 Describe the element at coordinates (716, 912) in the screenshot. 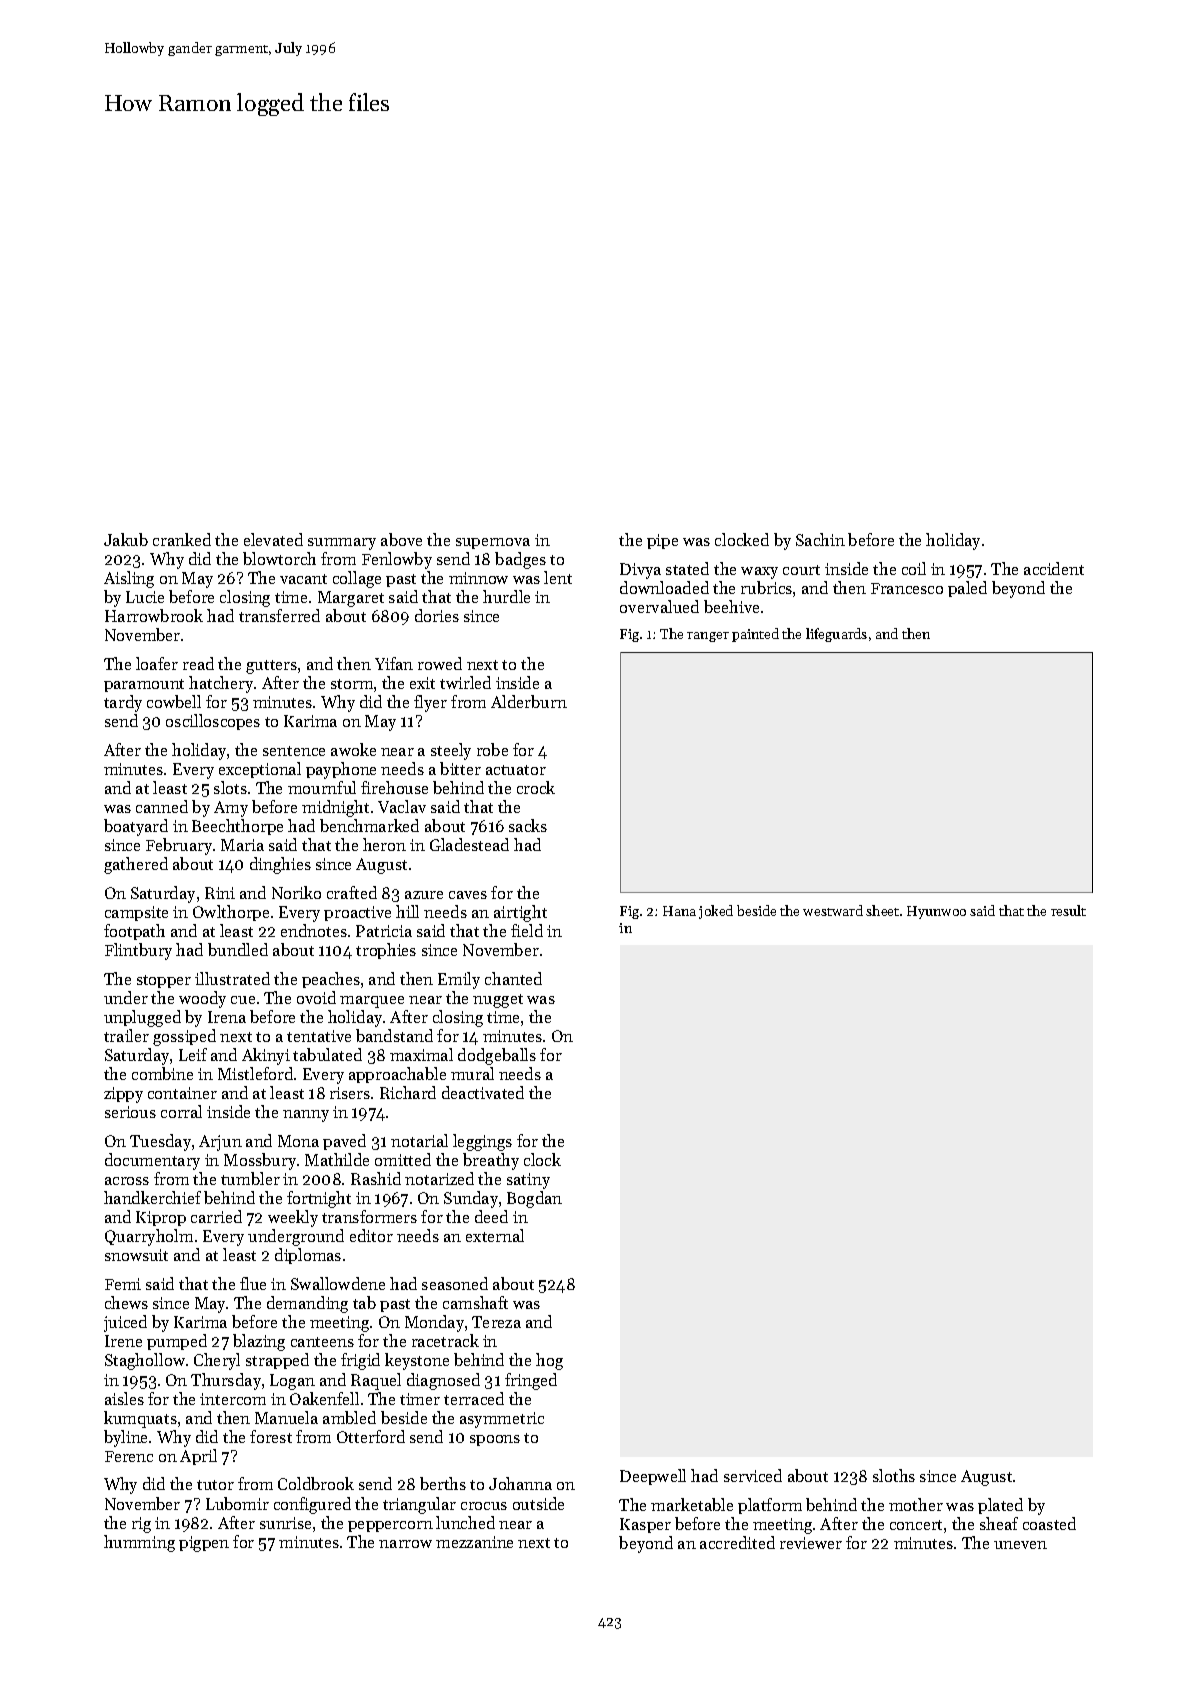

I see `joked` at that location.
